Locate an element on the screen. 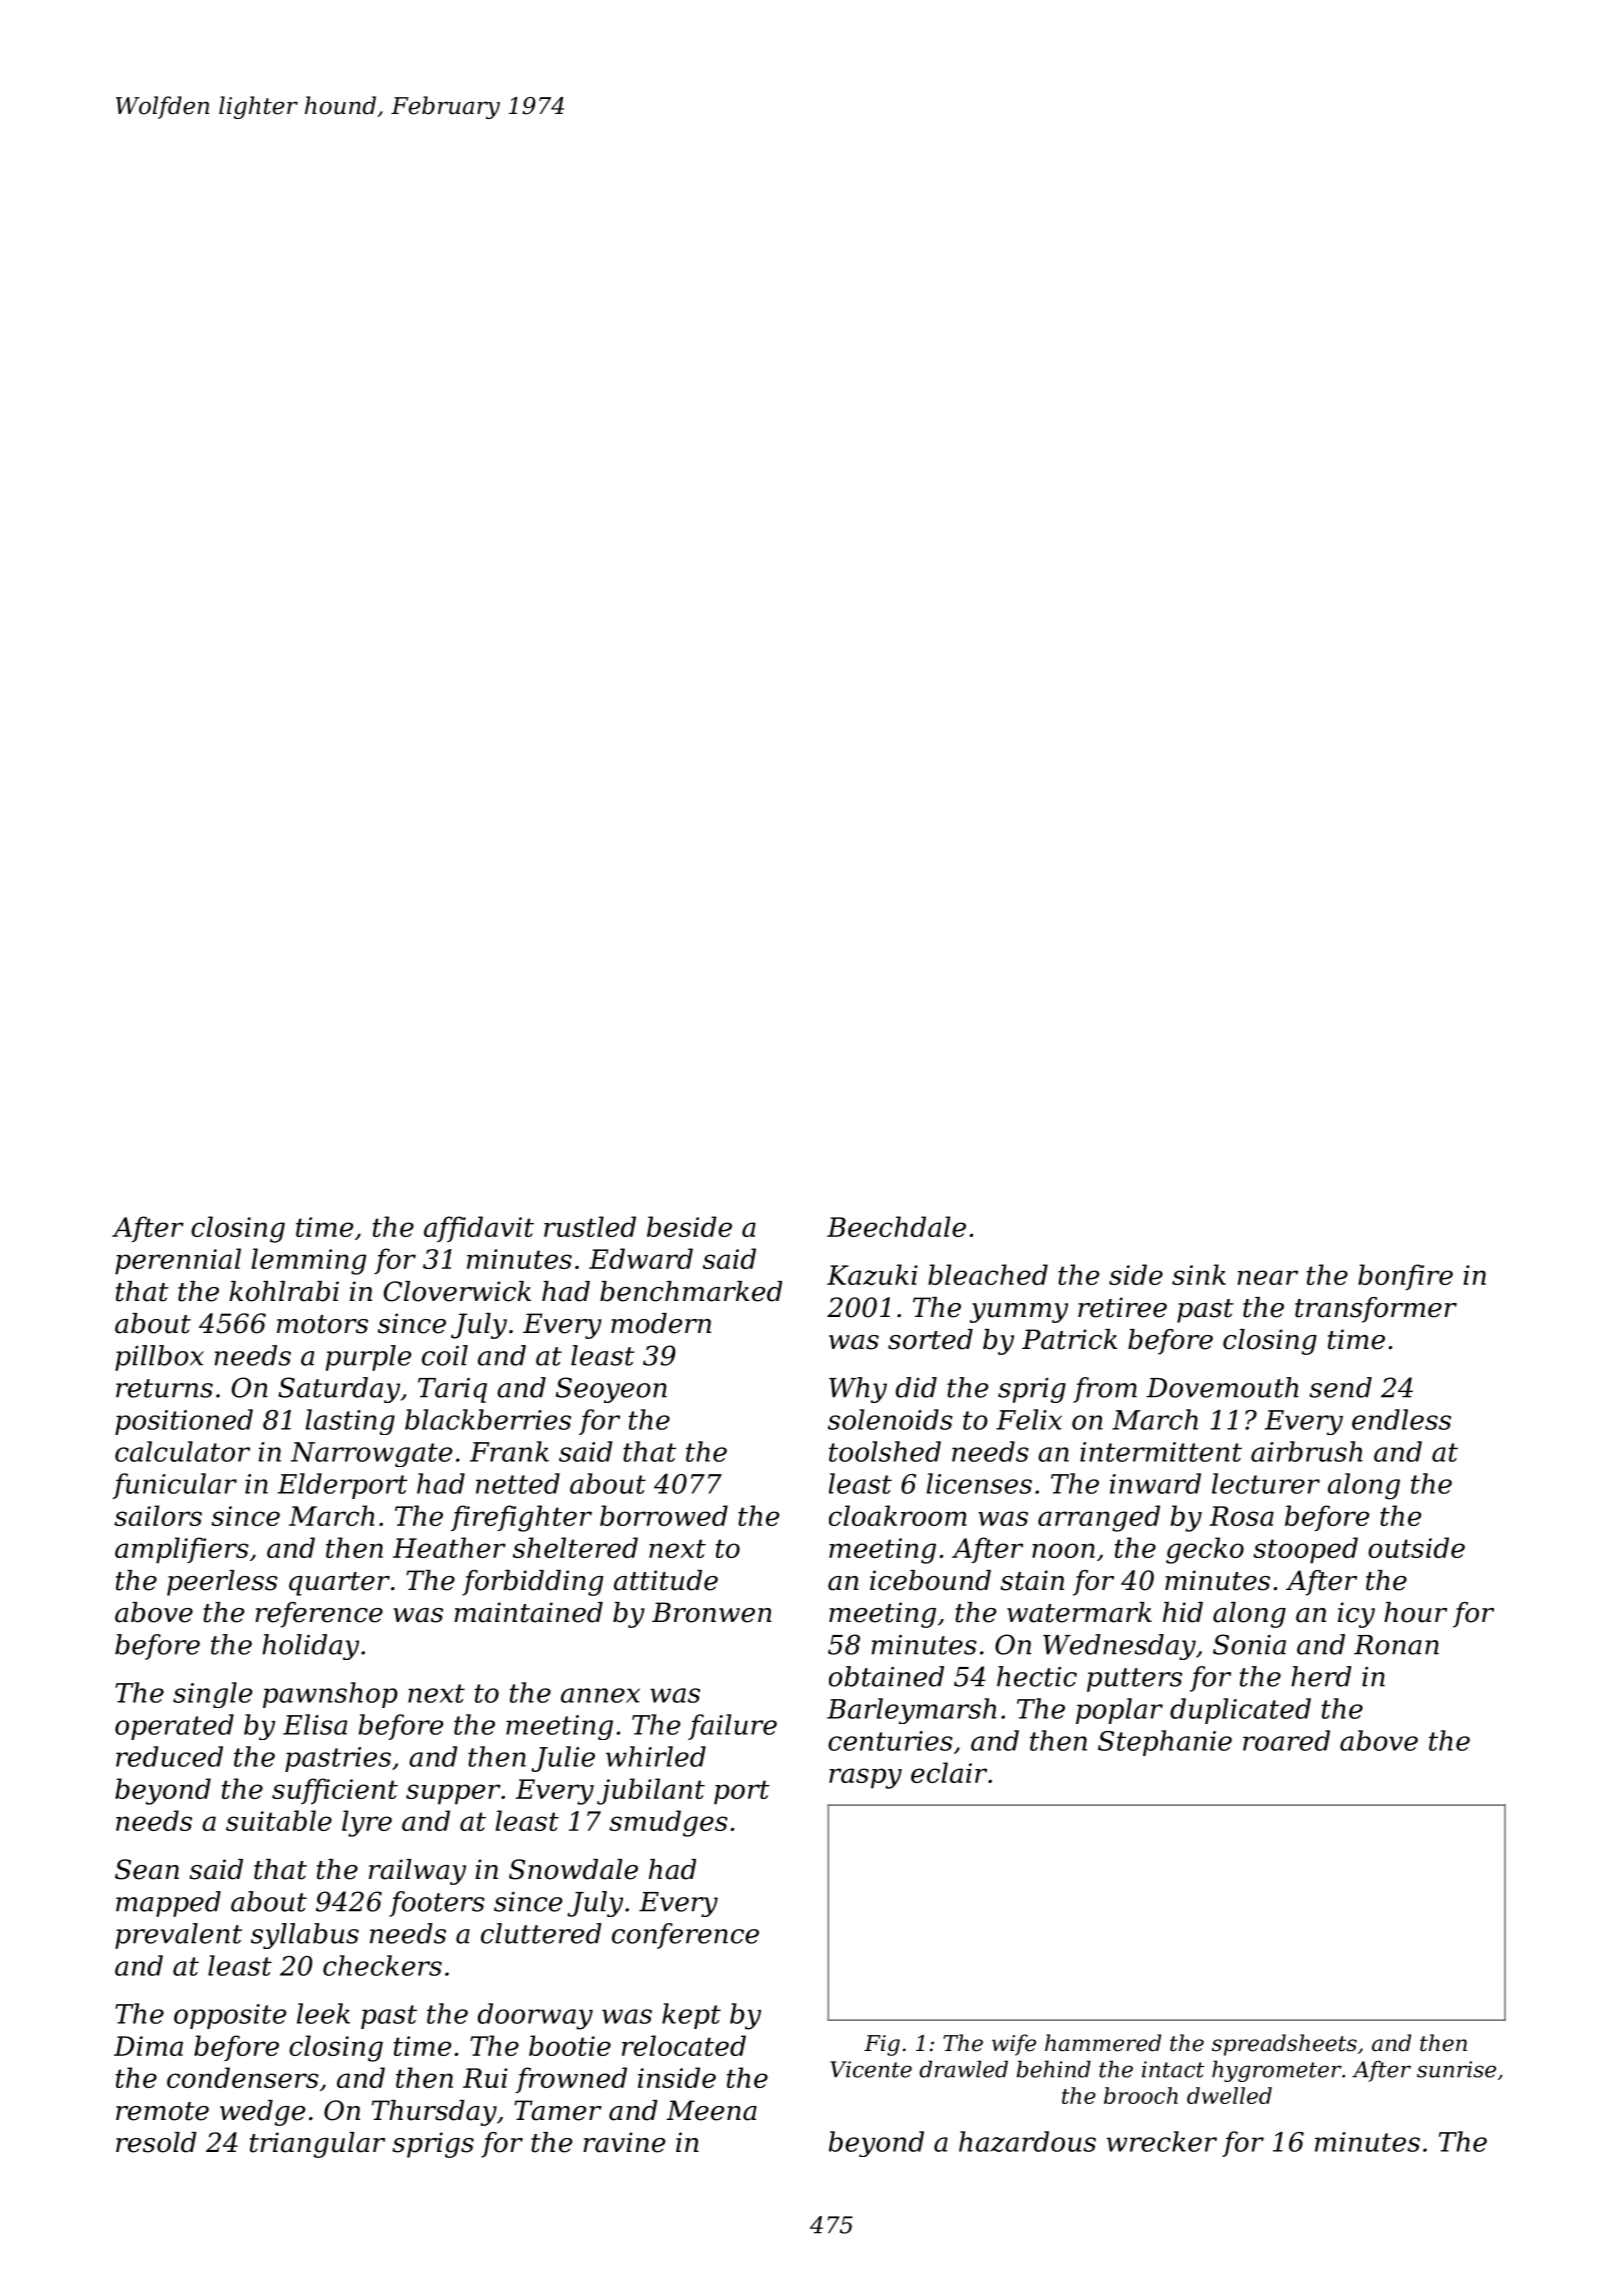 This screenshot has width=1620, height=2292. sunrise is located at coordinates (1456, 2069).
